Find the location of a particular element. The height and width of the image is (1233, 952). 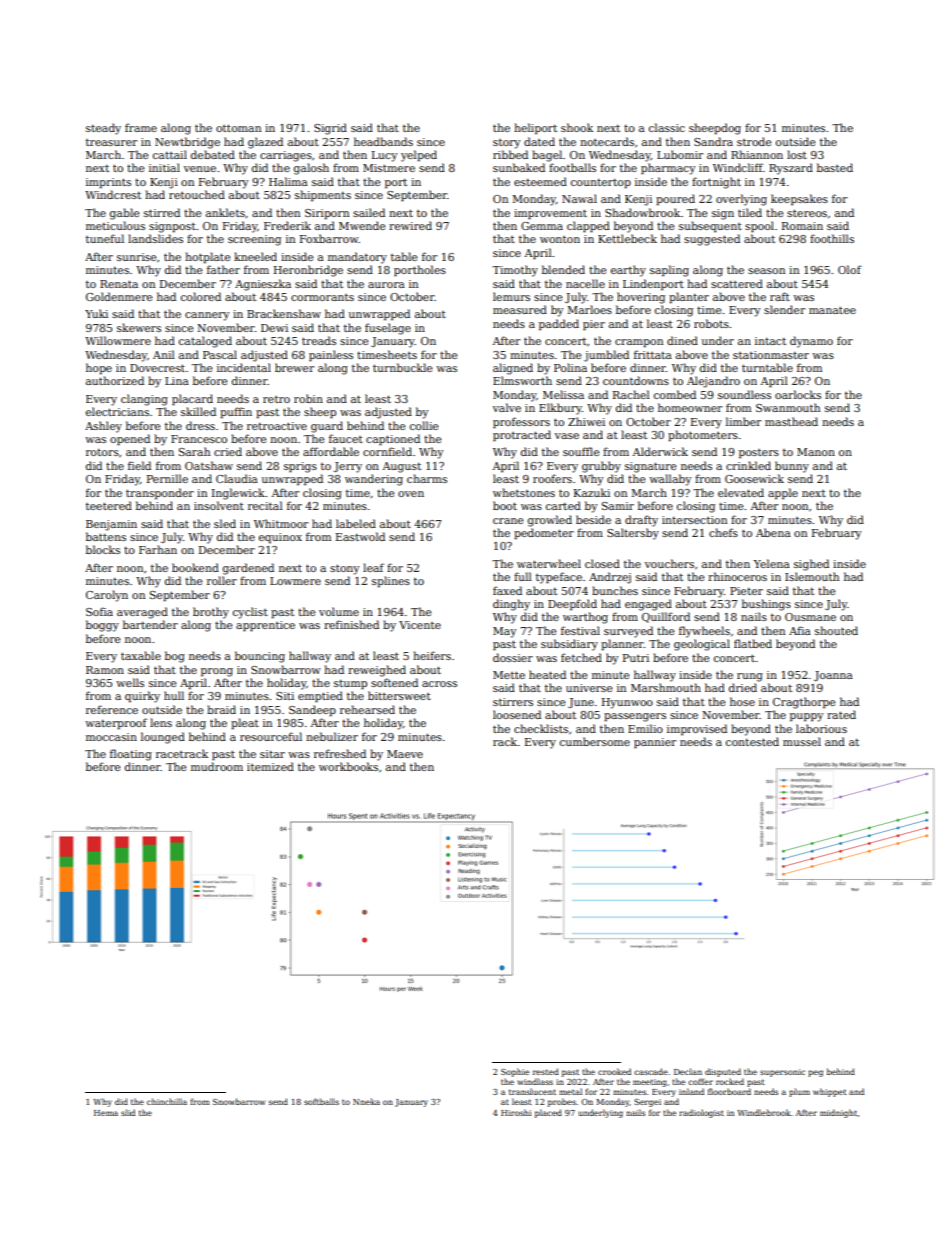

classic is located at coordinates (667, 127).
